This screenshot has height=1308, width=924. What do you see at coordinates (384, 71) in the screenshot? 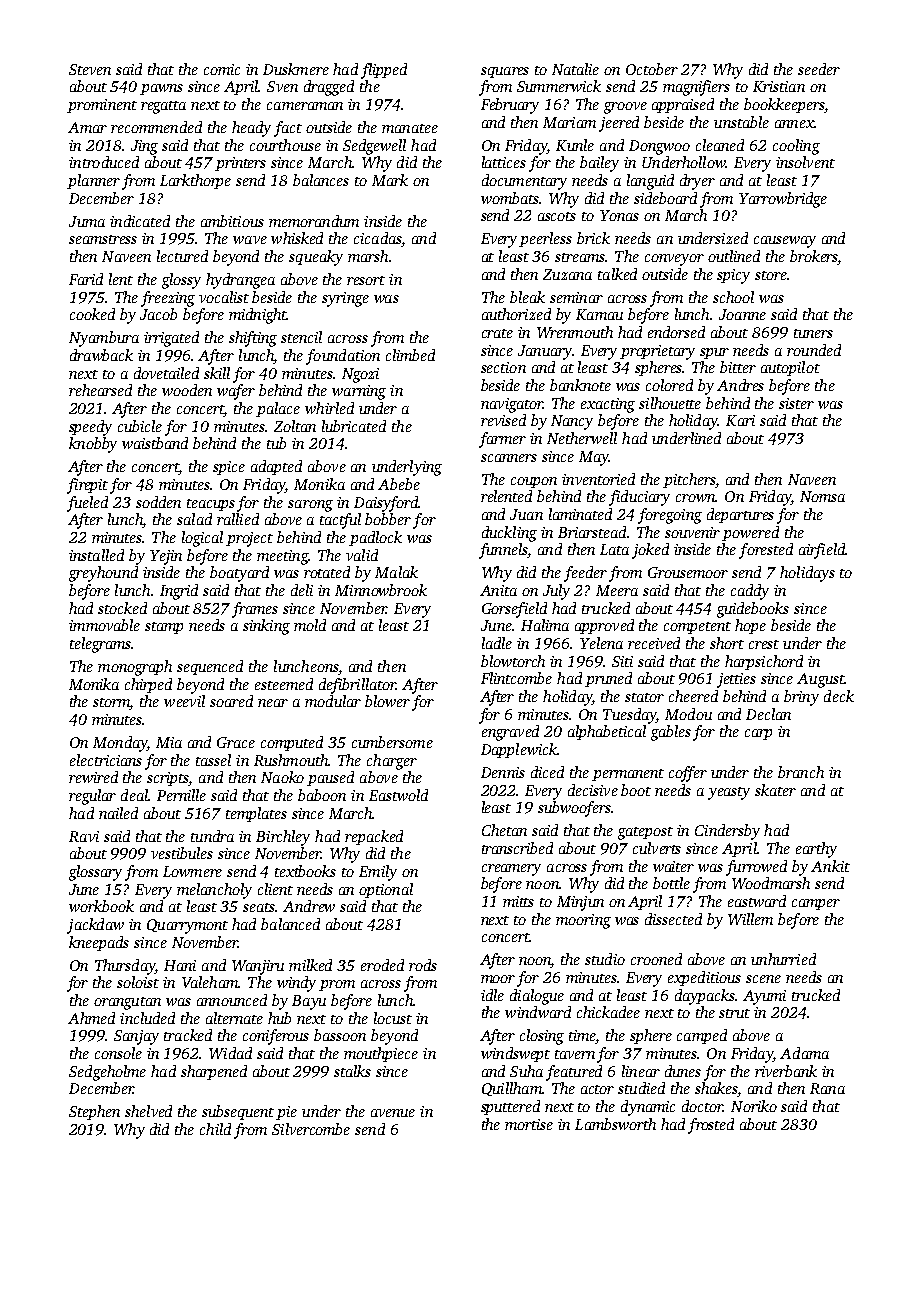
I see `flipped` at bounding box center [384, 71].
